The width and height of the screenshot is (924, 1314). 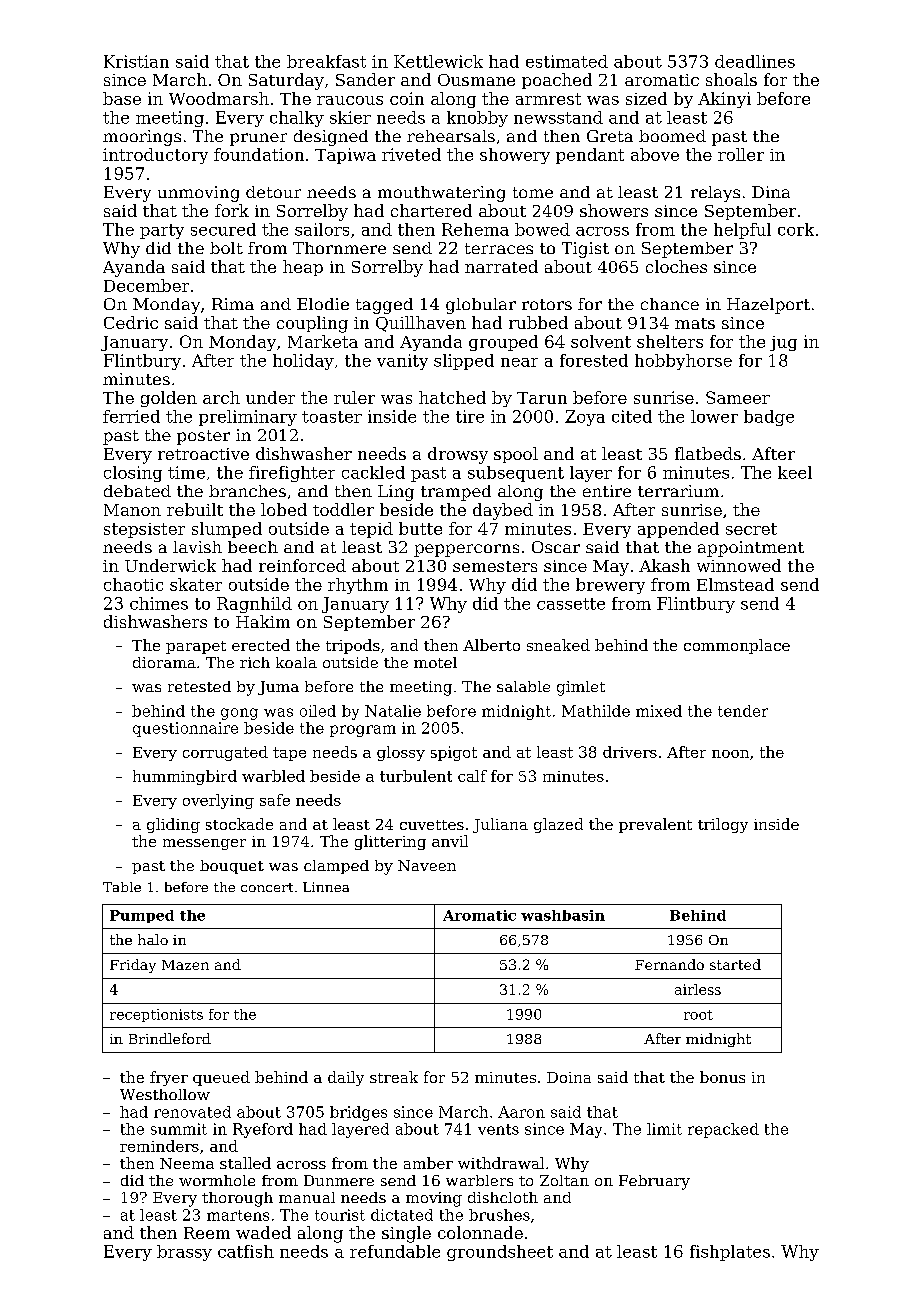 What do you see at coordinates (500, 1253) in the screenshot?
I see `groundsheet` at bounding box center [500, 1253].
